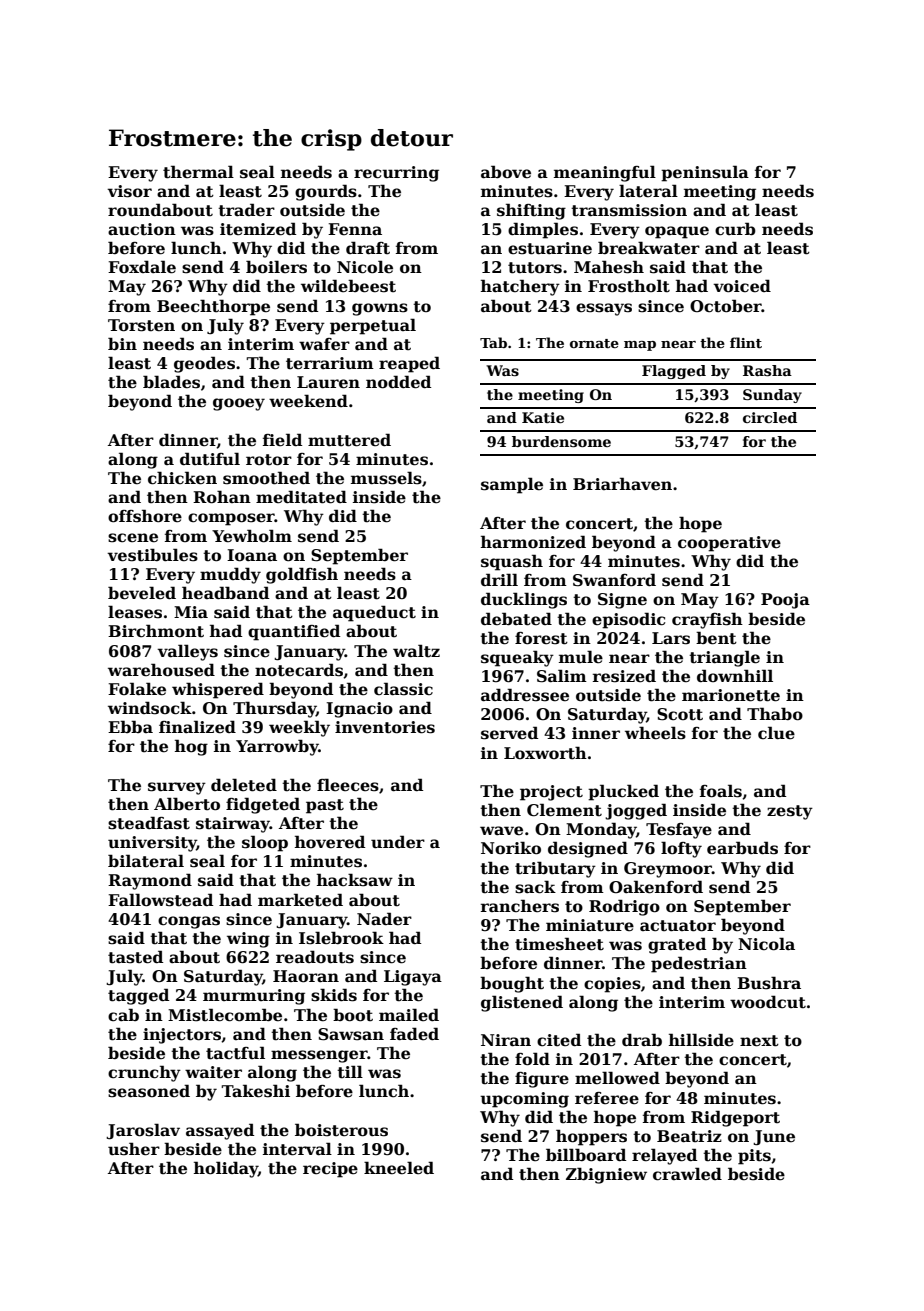 The height and width of the document is (1311, 924). What do you see at coordinates (282, 440) in the document?
I see `field` at bounding box center [282, 440].
